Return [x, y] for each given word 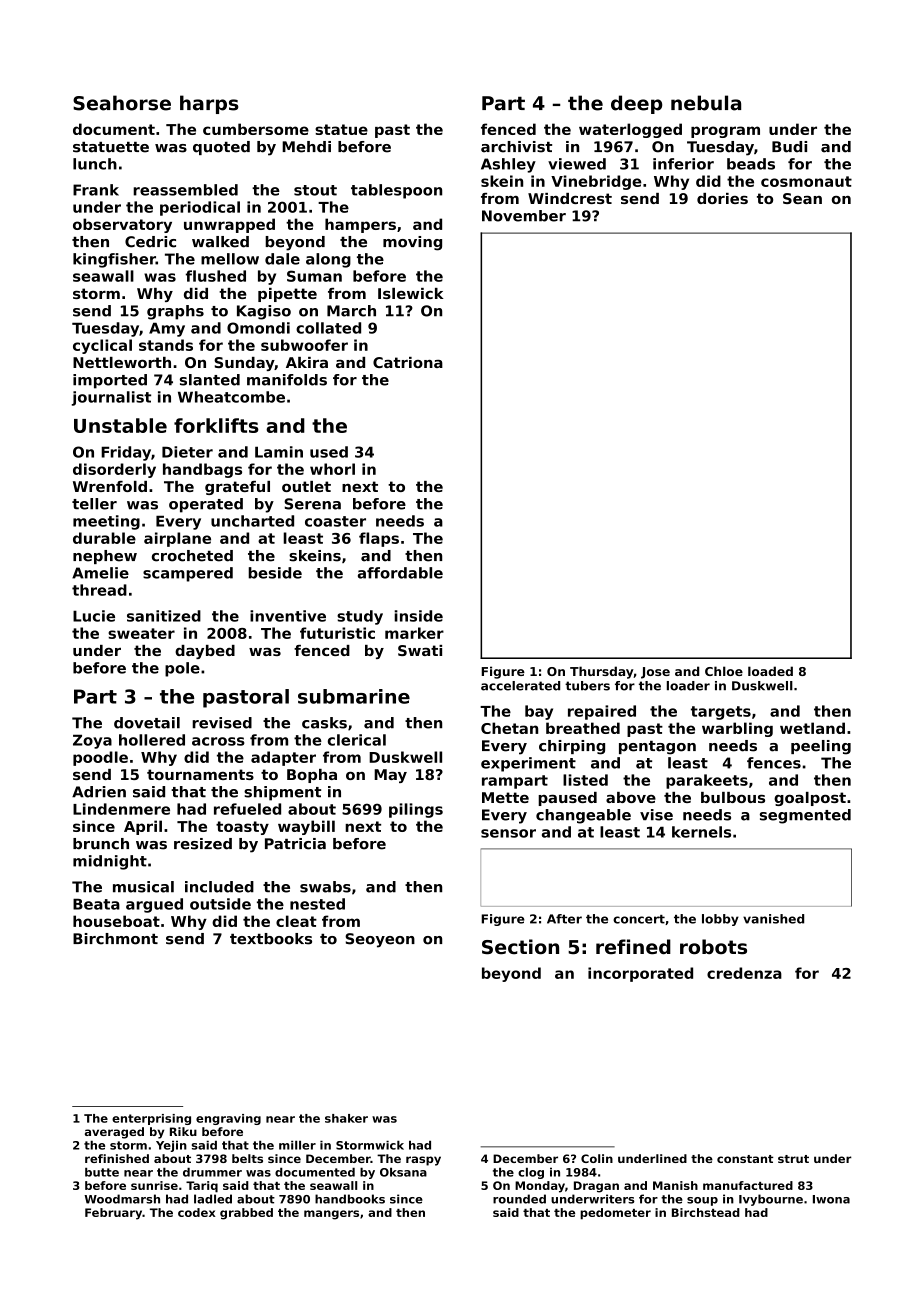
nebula [706, 103]
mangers [331, 1215]
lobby [720, 920]
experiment [528, 764]
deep [636, 104]
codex [197, 1212]
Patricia [295, 844]
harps [209, 104]
